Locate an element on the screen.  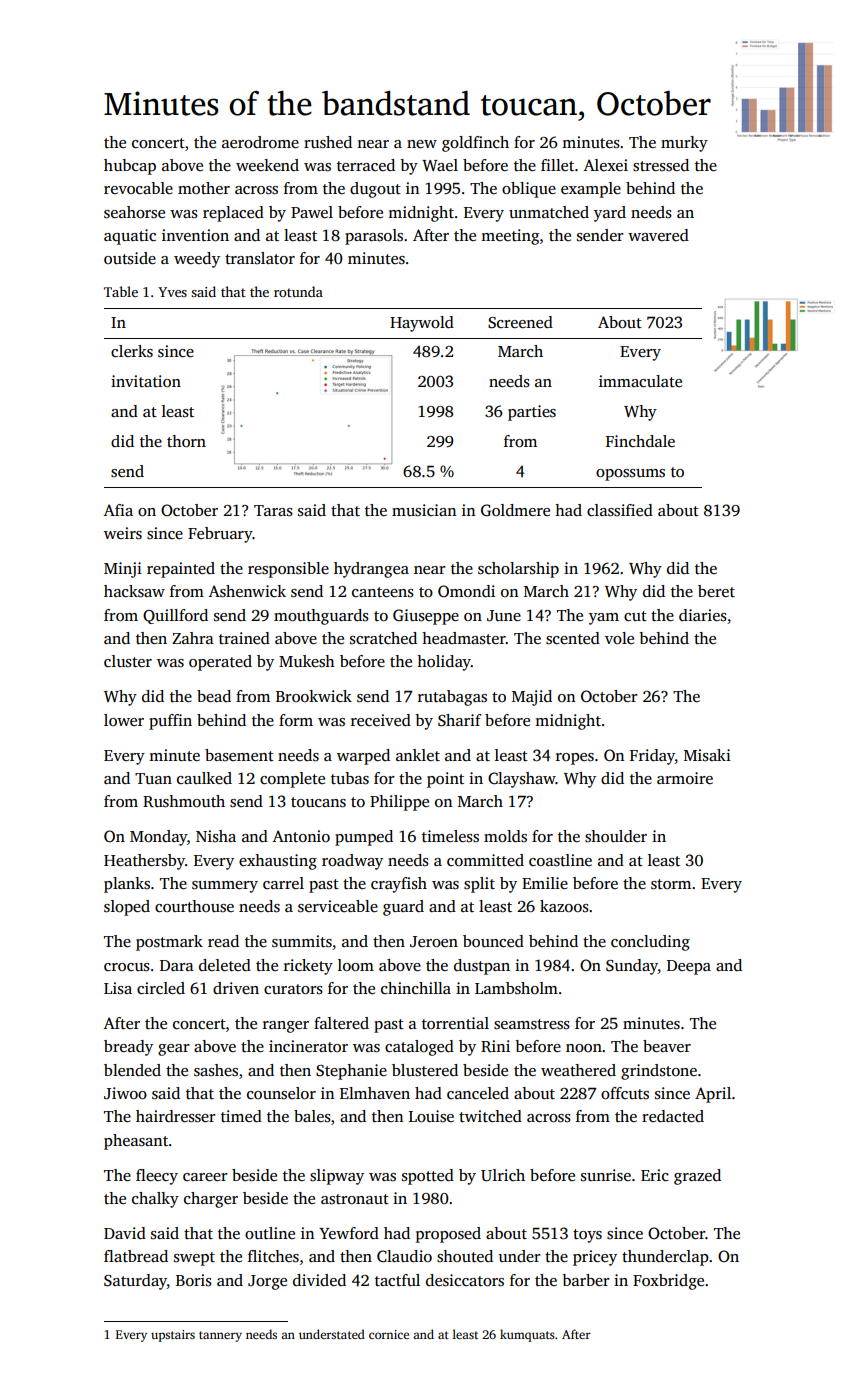
Misaki is located at coordinates (707, 755).
